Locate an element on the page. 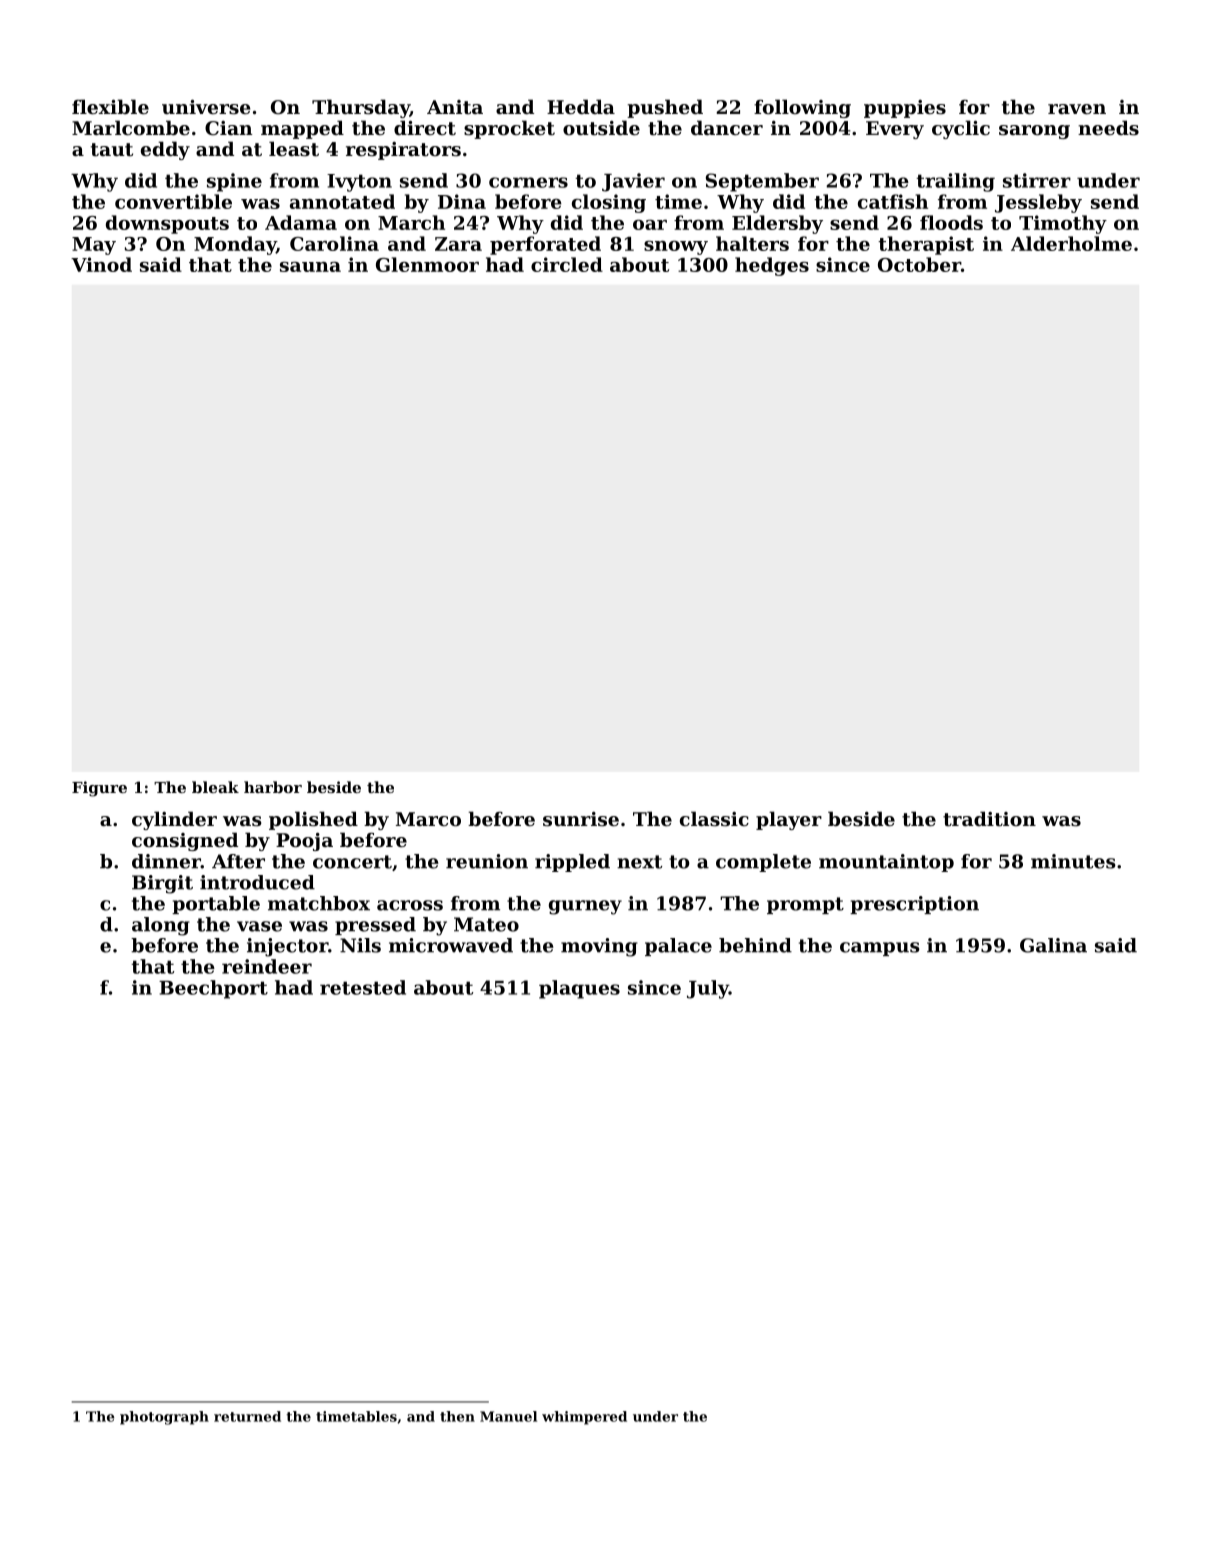  Every is located at coordinates (895, 130).
